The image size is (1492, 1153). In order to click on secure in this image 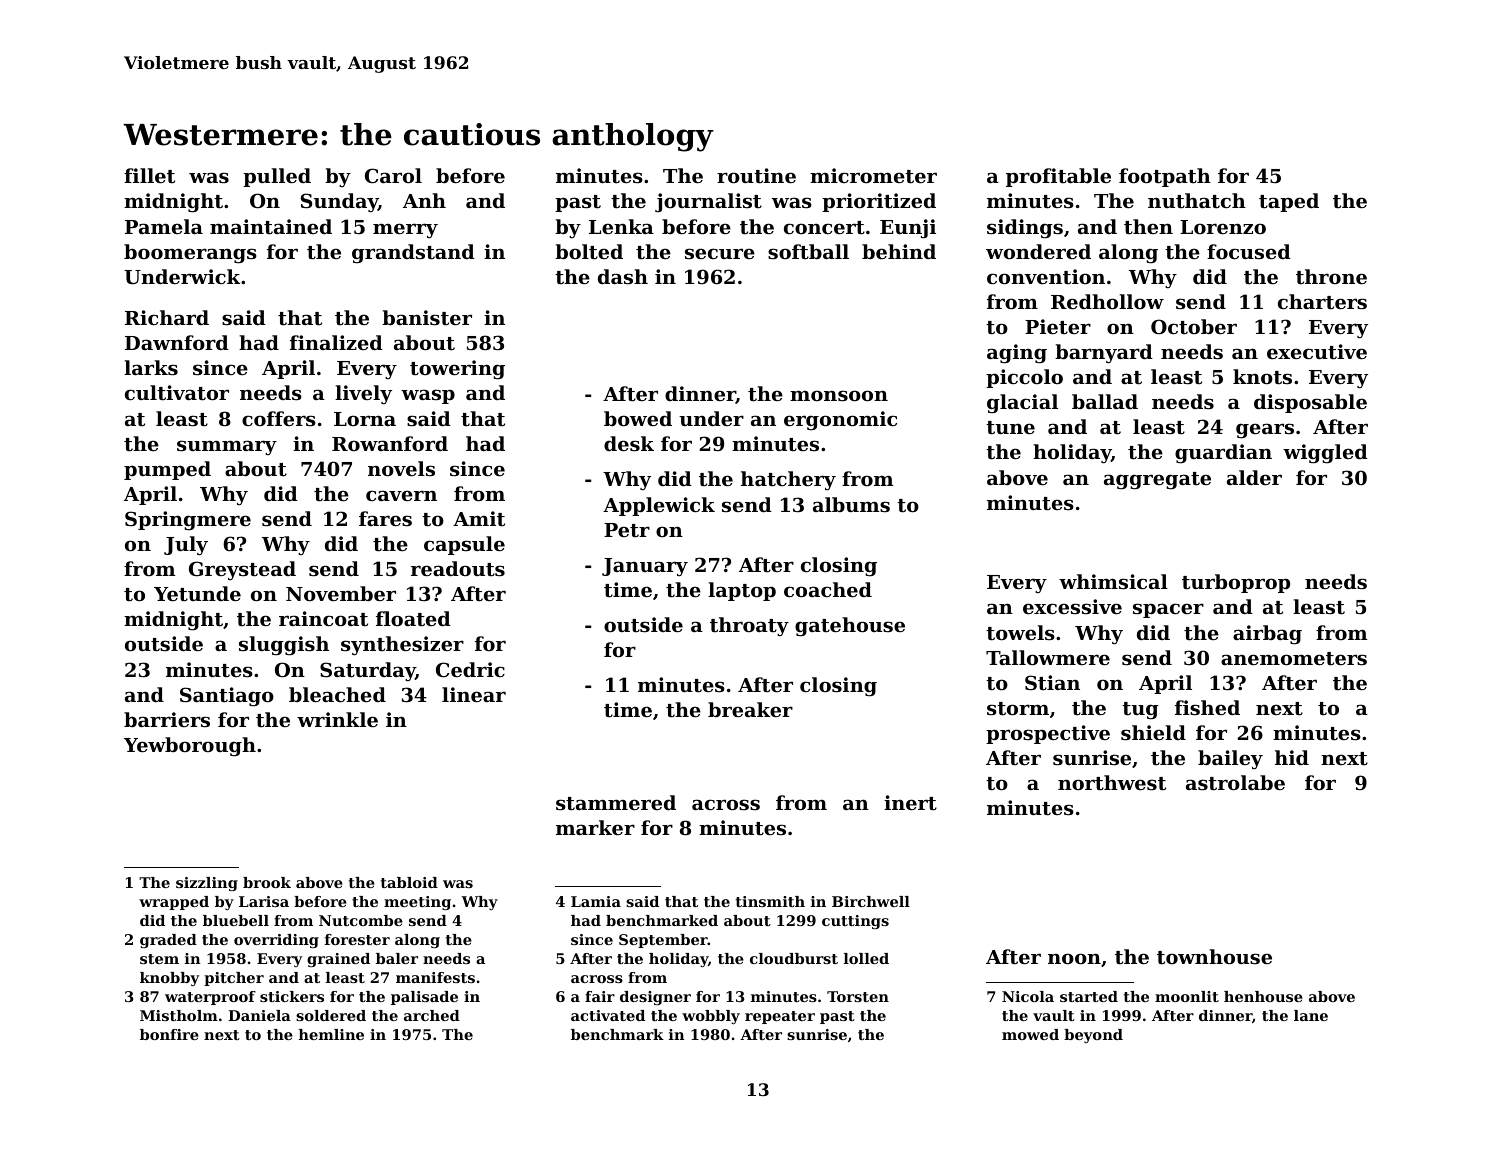, I will do `click(720, 253)`.
